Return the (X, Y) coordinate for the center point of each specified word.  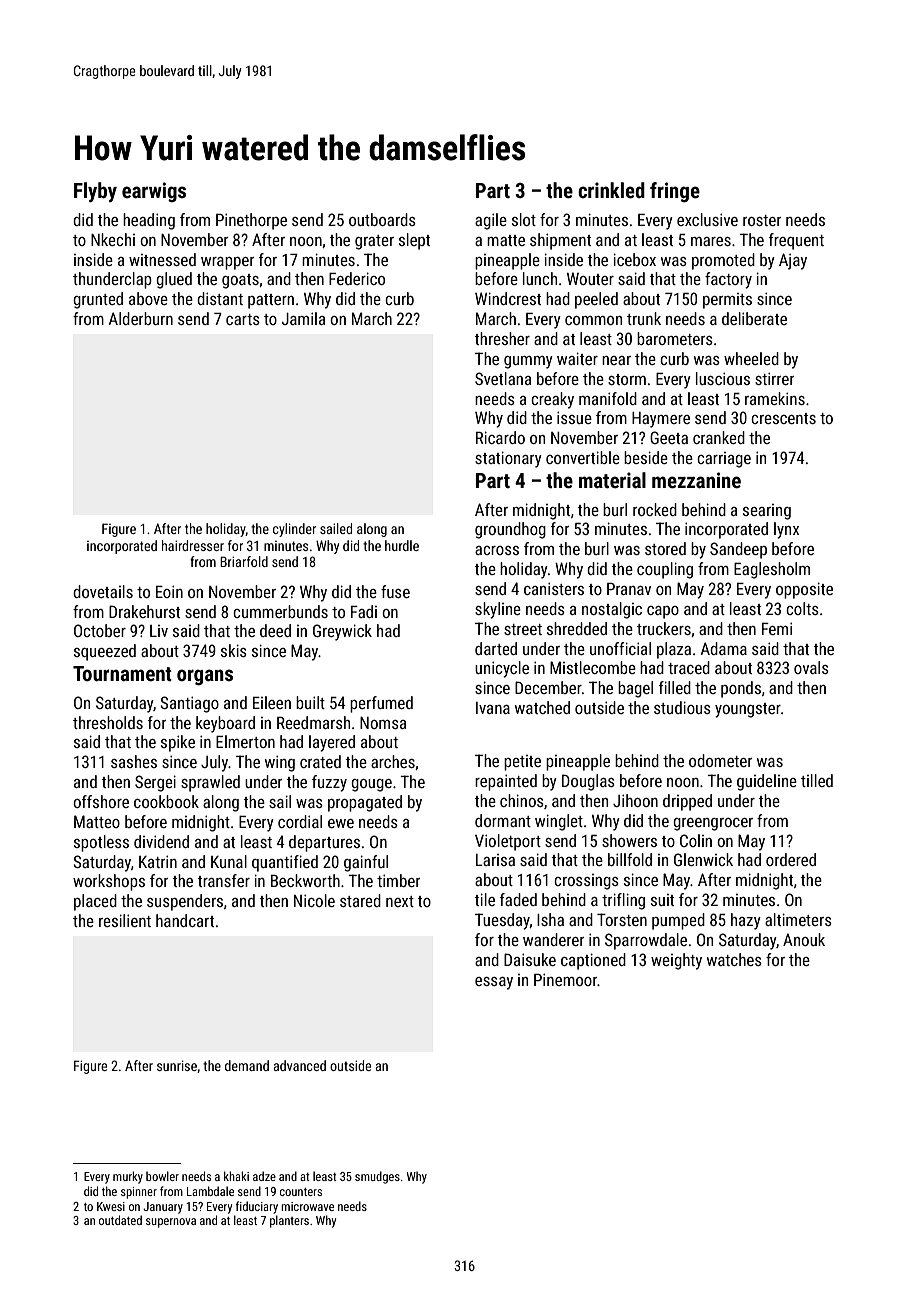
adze (264, 1176)
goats (240, 281)
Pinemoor (565, 979)
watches (734, 959)
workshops (109, 882)
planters (289, 1221)
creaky (552, 400)
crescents (783, 418)
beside (646, 457)
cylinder (294, 530)
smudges (377, 1177)
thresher (502, 338)
